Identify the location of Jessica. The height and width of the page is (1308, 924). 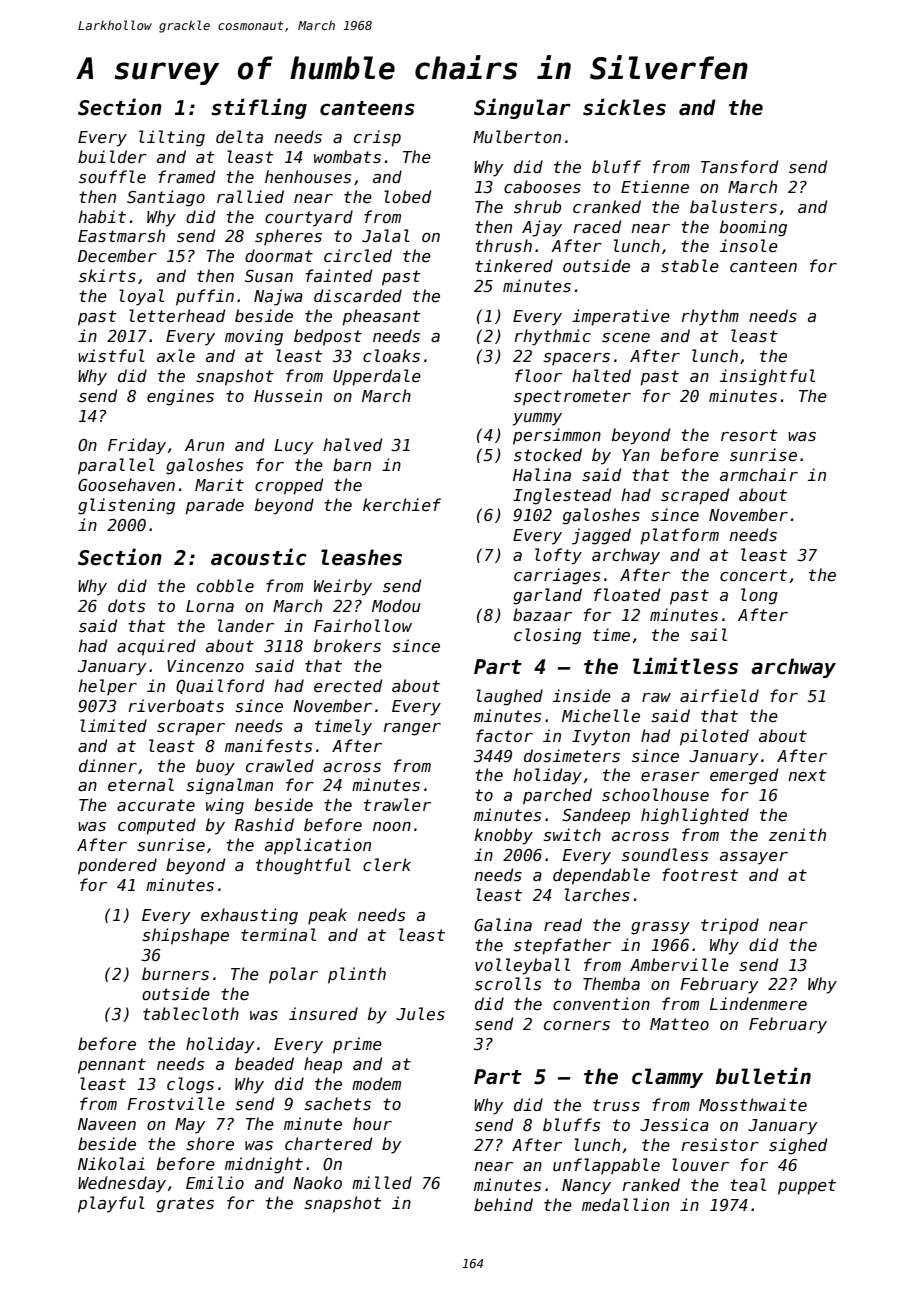
(674, 1124).
